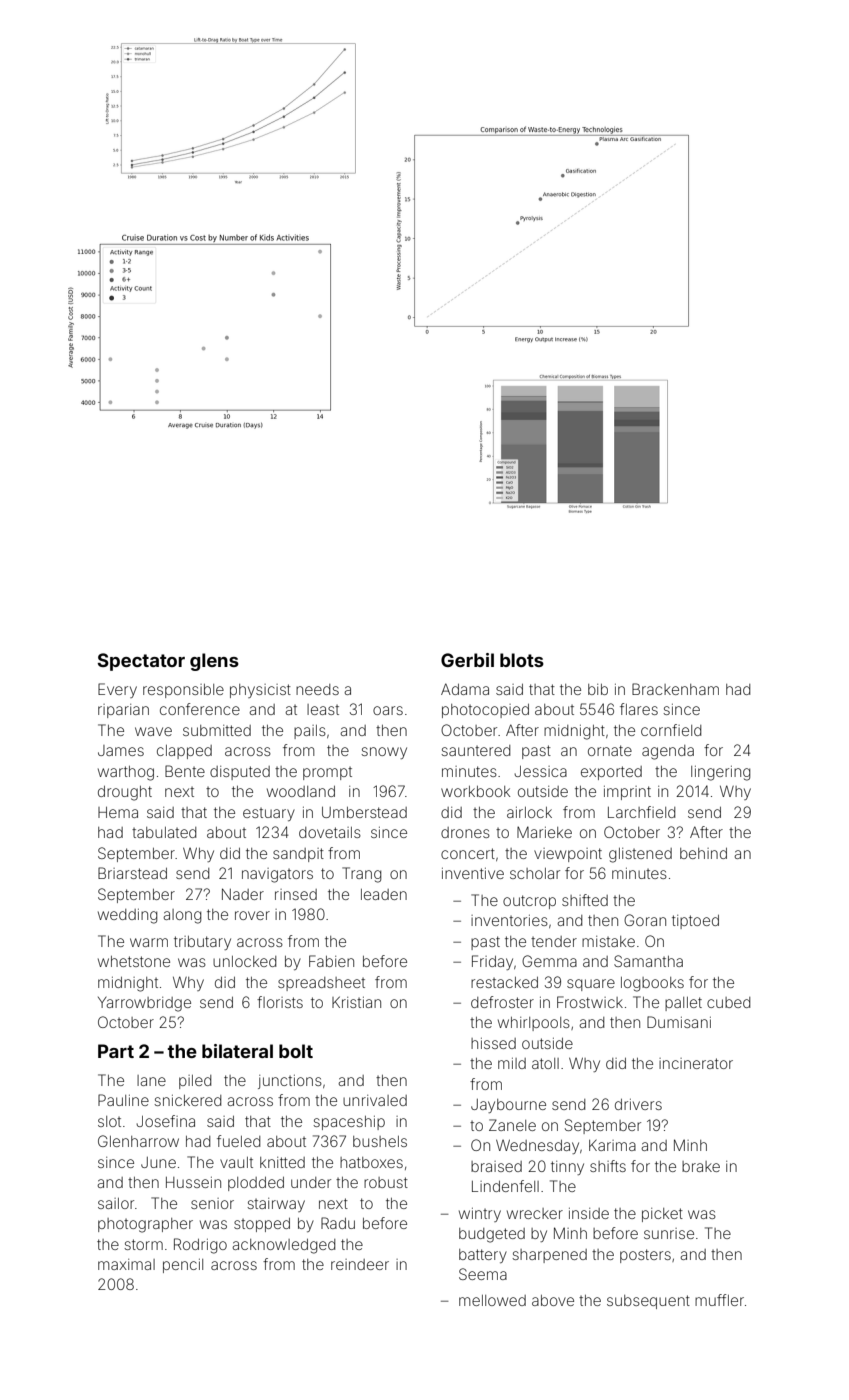 The image size is (849, 1400). What do you see at coordinates (296, 894) in the screenshot?
I see `rinsed` at bounding box center [296, 894].
